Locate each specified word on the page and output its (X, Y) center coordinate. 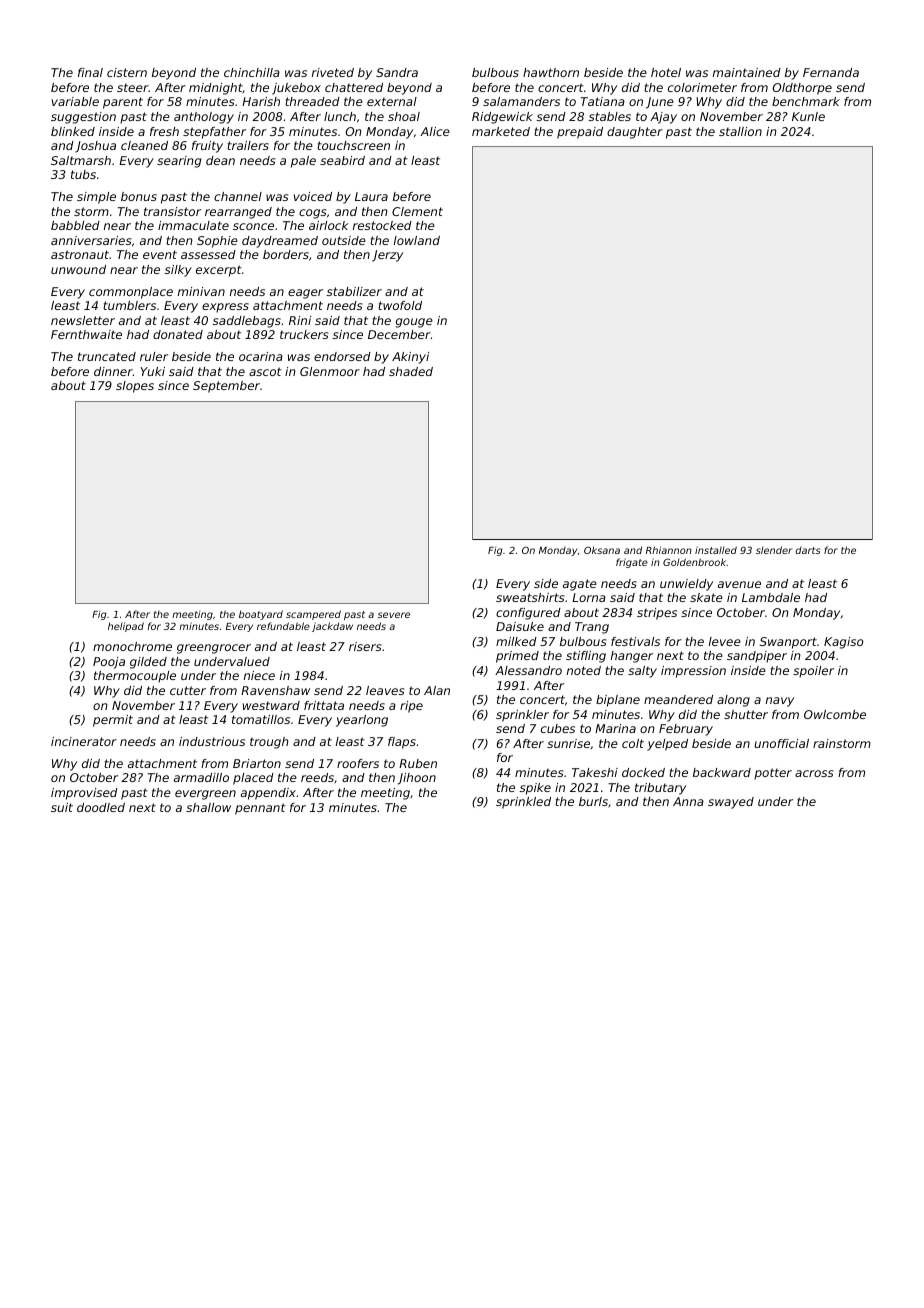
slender (774, 550)
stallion (740, 131)
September (226, 387)
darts (808, 550)
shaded (411, 371)
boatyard (261, 615)
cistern (127, 72)
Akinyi (410, 358)
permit (113, 721)
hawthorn (551, 72)
